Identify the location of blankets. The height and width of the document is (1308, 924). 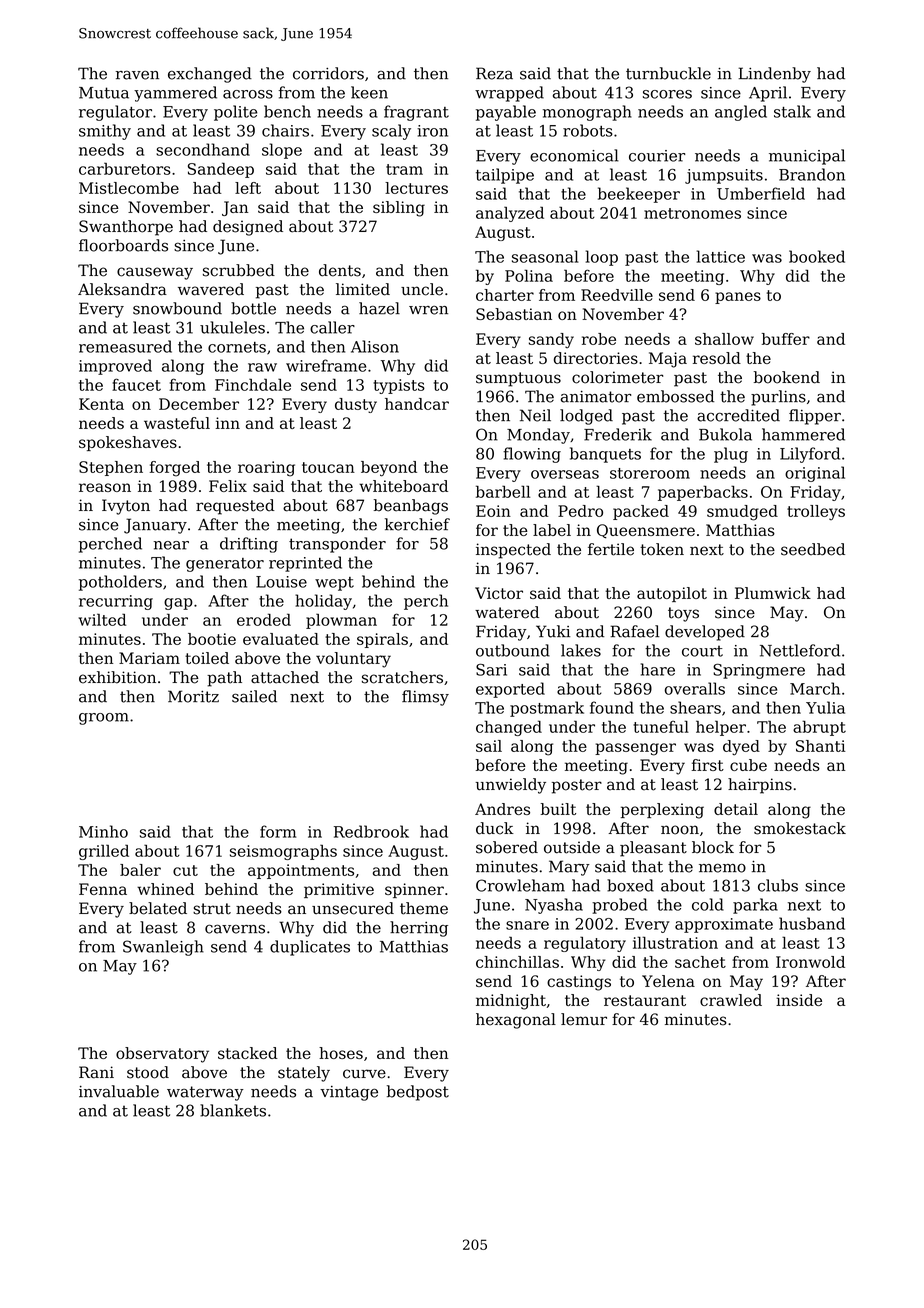
(233, 1110).
